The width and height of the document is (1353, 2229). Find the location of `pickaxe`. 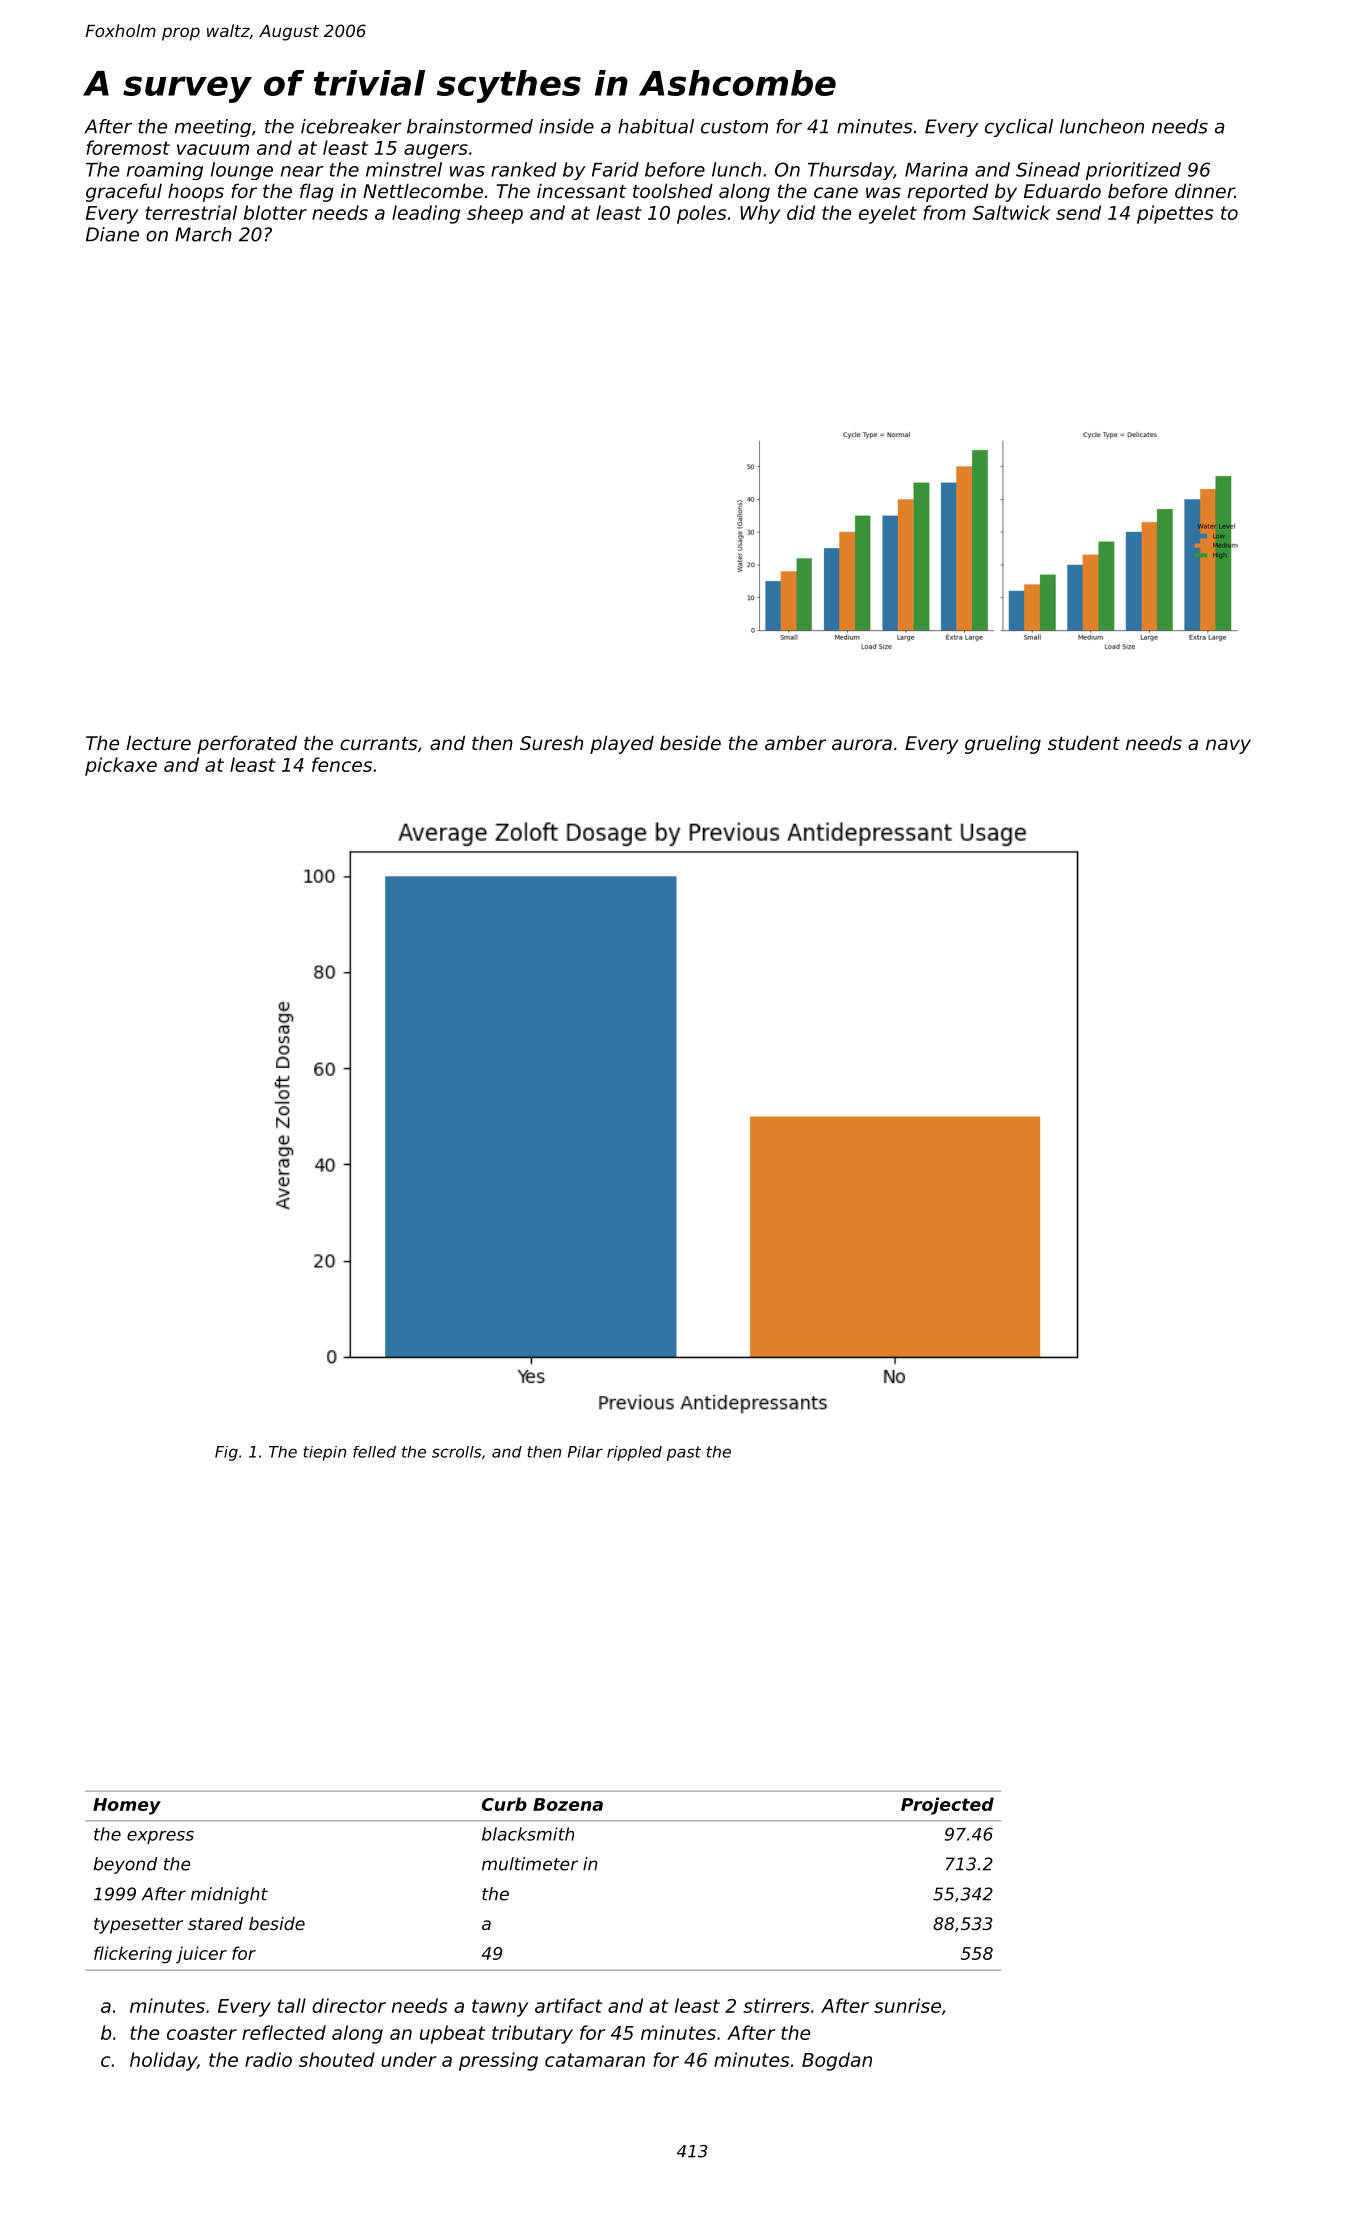

pickaxe is located at coordinates (121, 766).
